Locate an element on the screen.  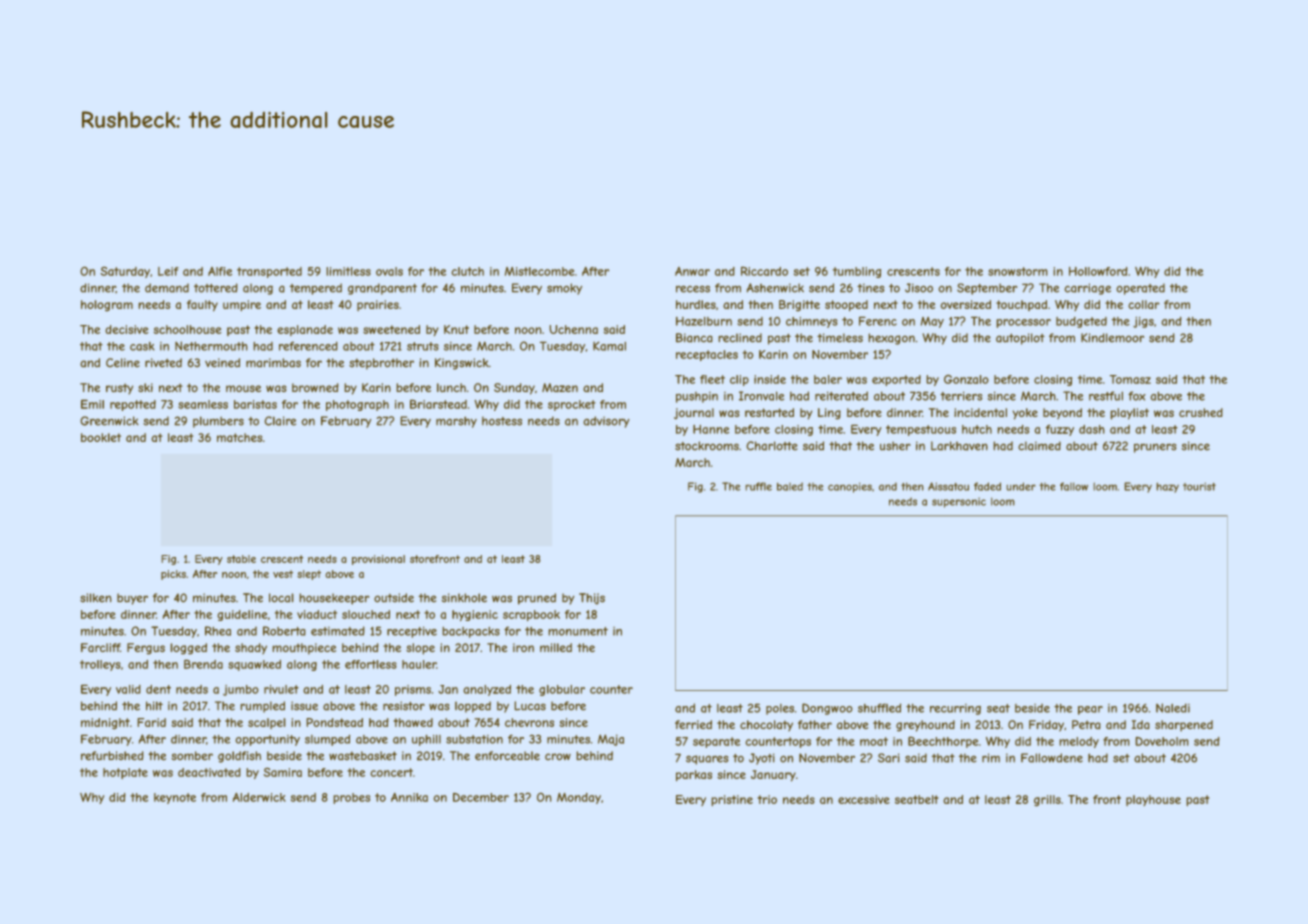
Naledi is located at coordinates (1173, 708).
